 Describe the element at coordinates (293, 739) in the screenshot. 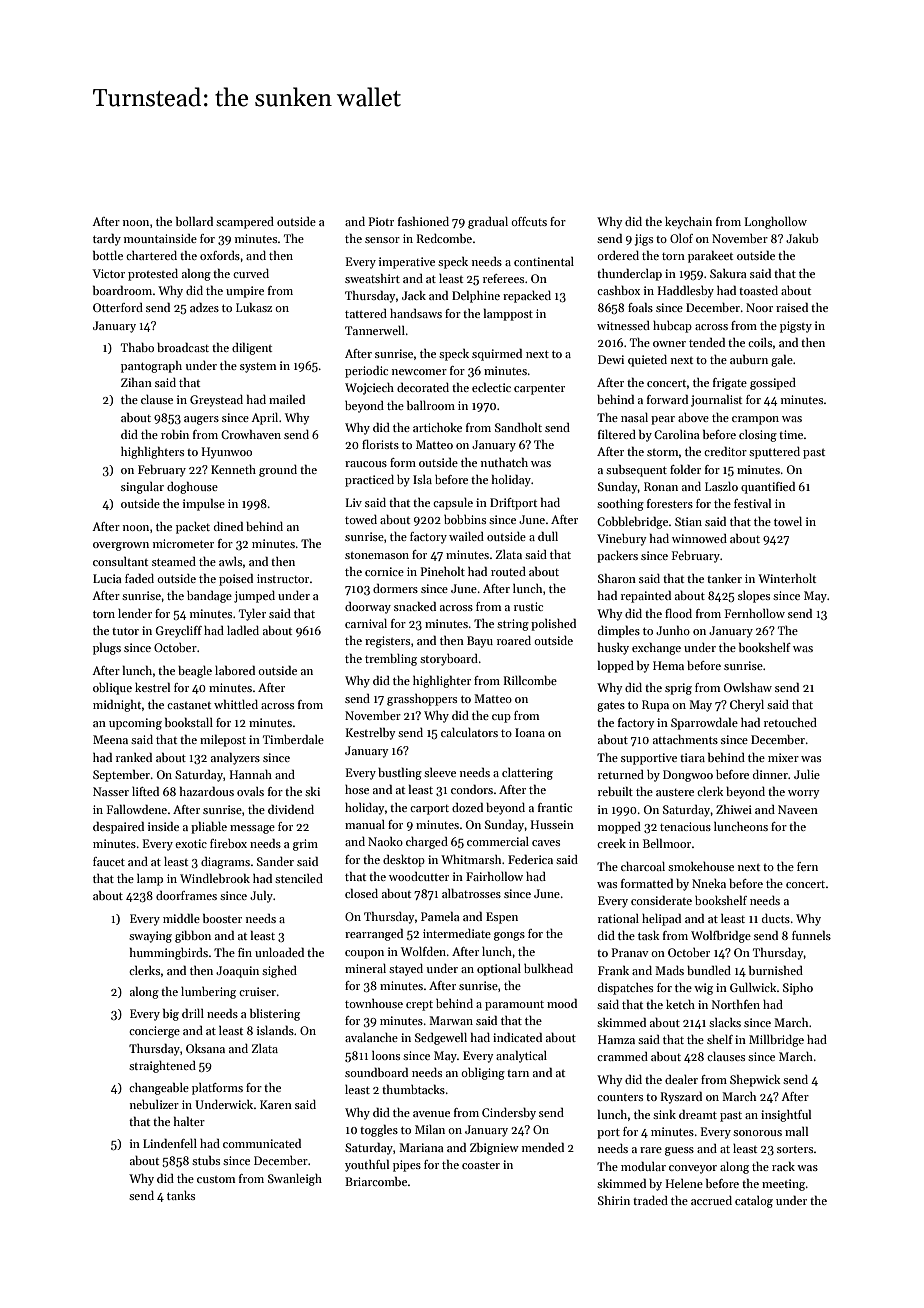

I see `Timberdale` at that location.
